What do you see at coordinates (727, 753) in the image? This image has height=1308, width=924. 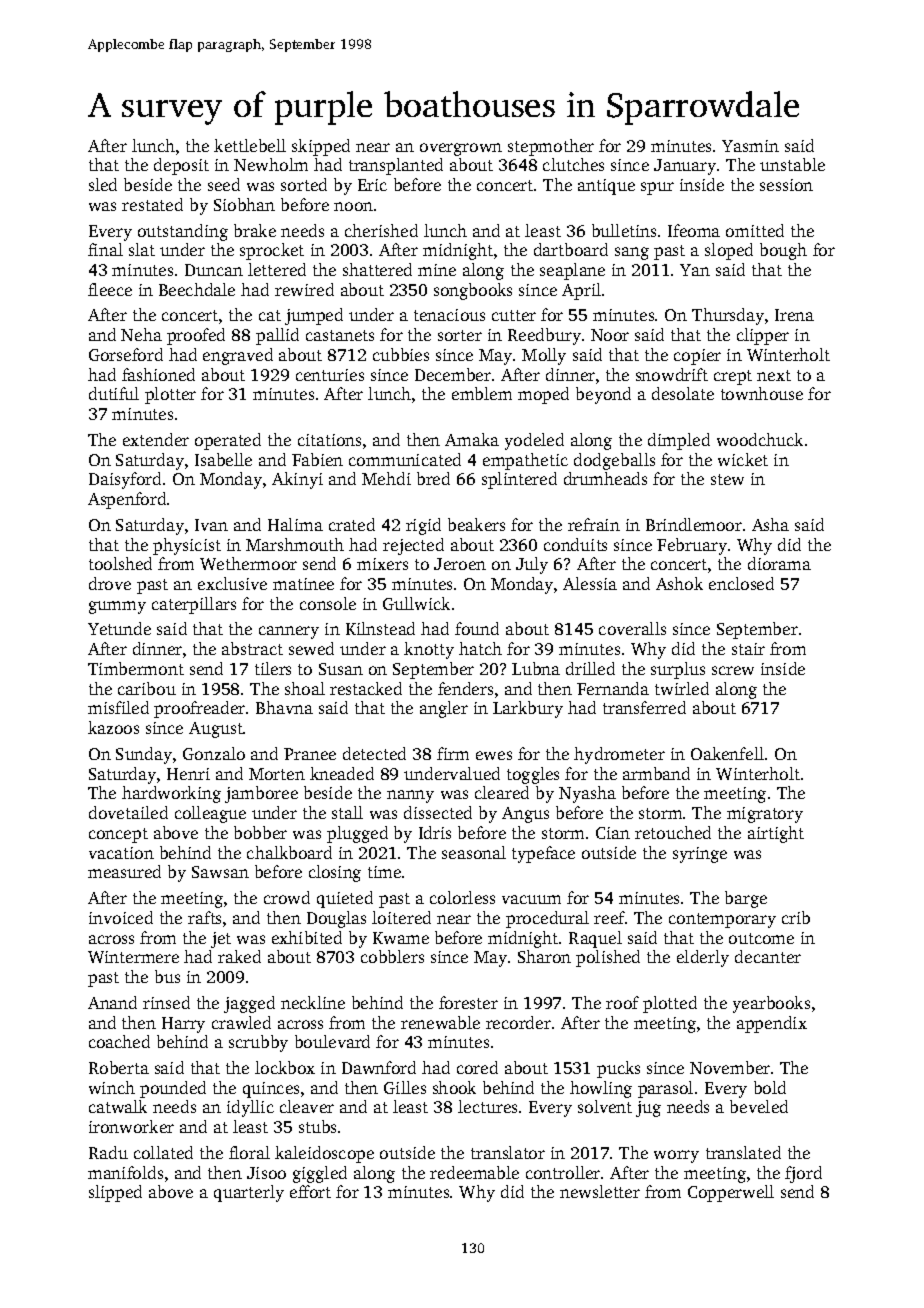 I see `Oakenfell` at bounding box center [727, 753].
